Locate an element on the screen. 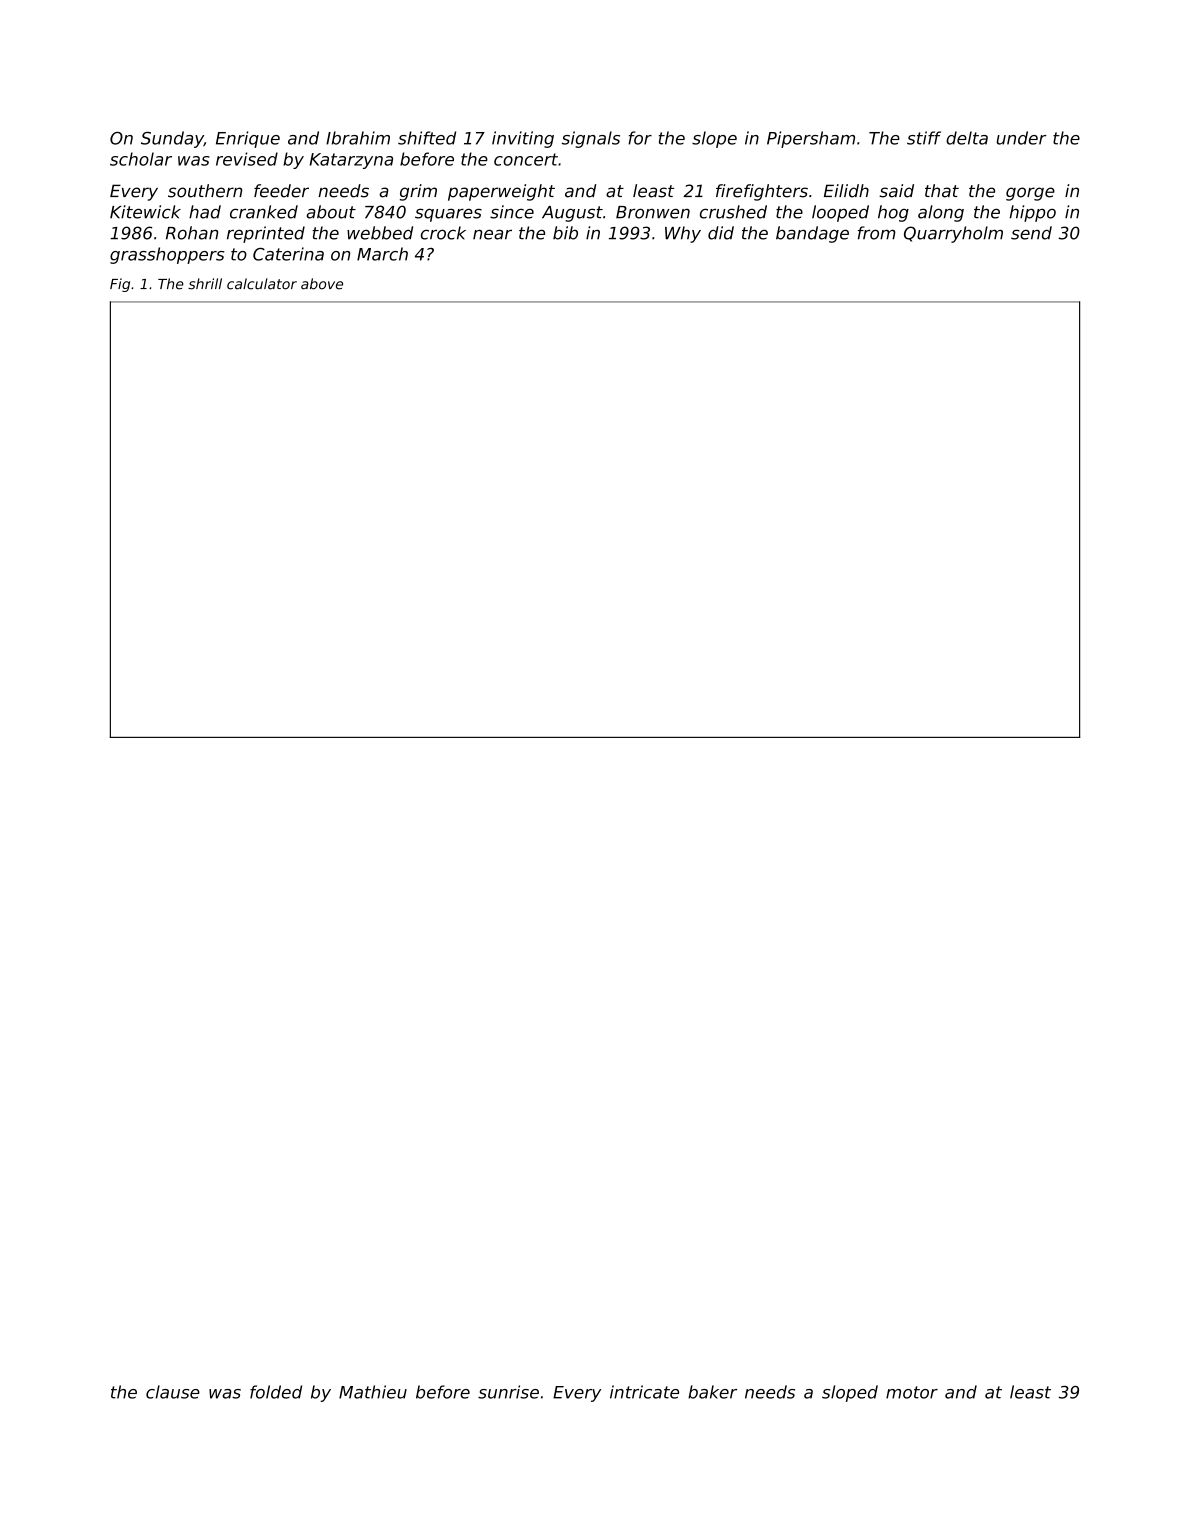 The height and width of the screenshot is (1540, 1190). clause is located at coordinates (173, 1392).
